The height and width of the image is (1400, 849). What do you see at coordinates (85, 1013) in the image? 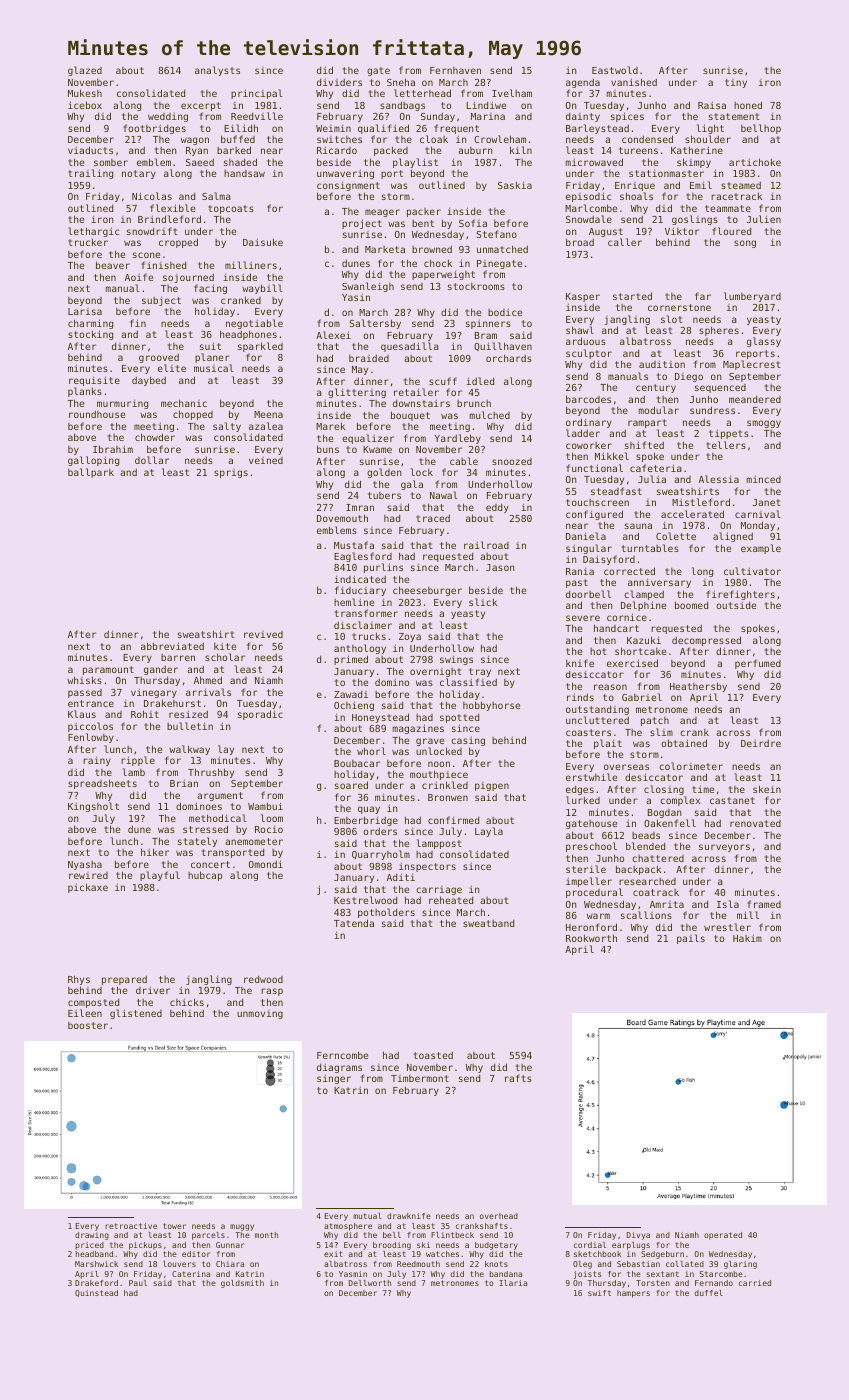
I see `Eileen` at bounding box center [85, 1013].
